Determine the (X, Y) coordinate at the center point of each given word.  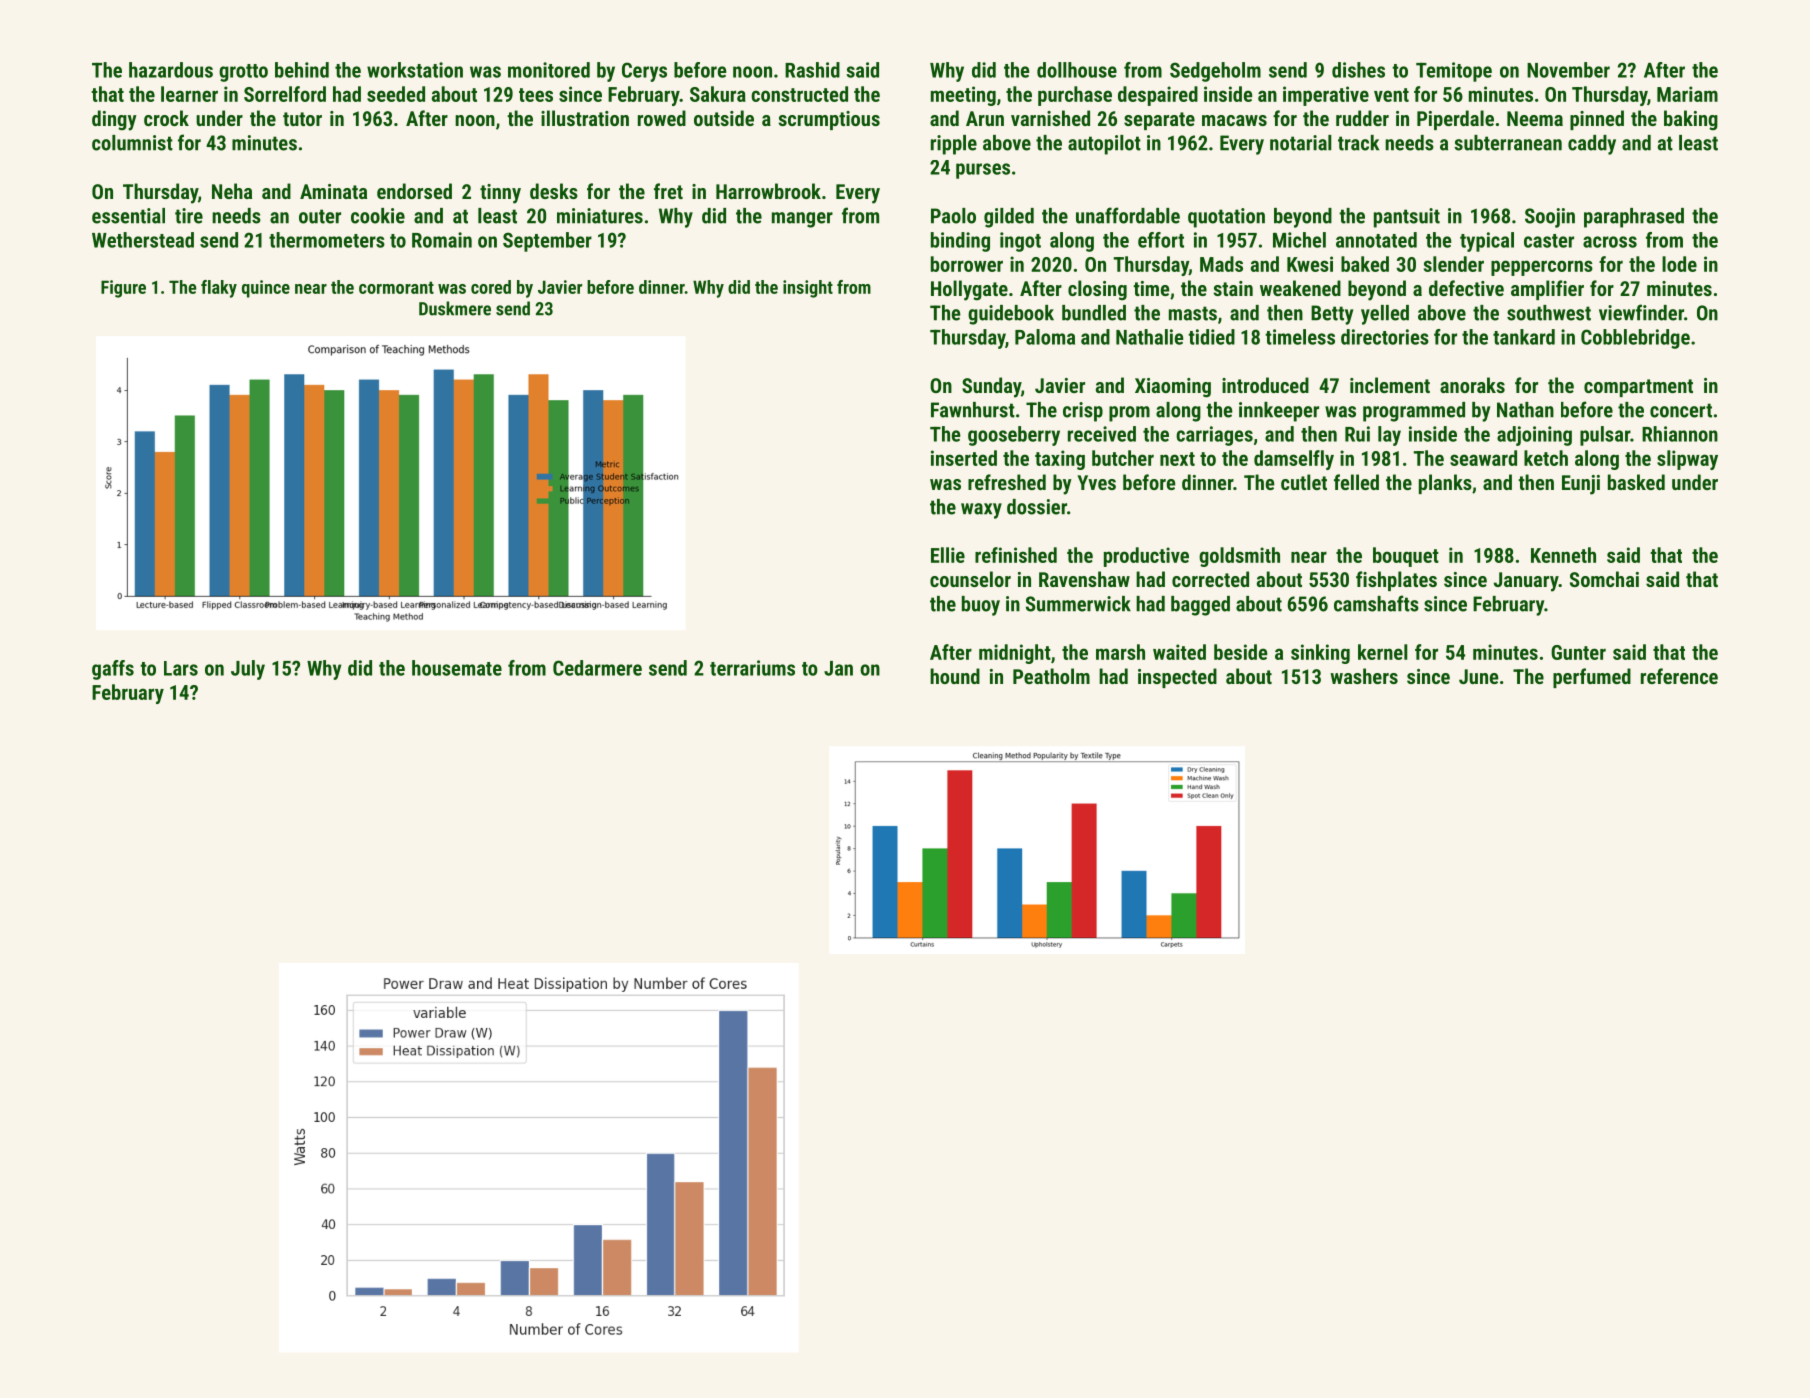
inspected (1177, 678)
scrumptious (829, 120)
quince (266, 289)
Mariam (1687, 94)
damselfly (1294, 460)
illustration (585, 118)
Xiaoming (1173, 388)
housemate (457, 668)
